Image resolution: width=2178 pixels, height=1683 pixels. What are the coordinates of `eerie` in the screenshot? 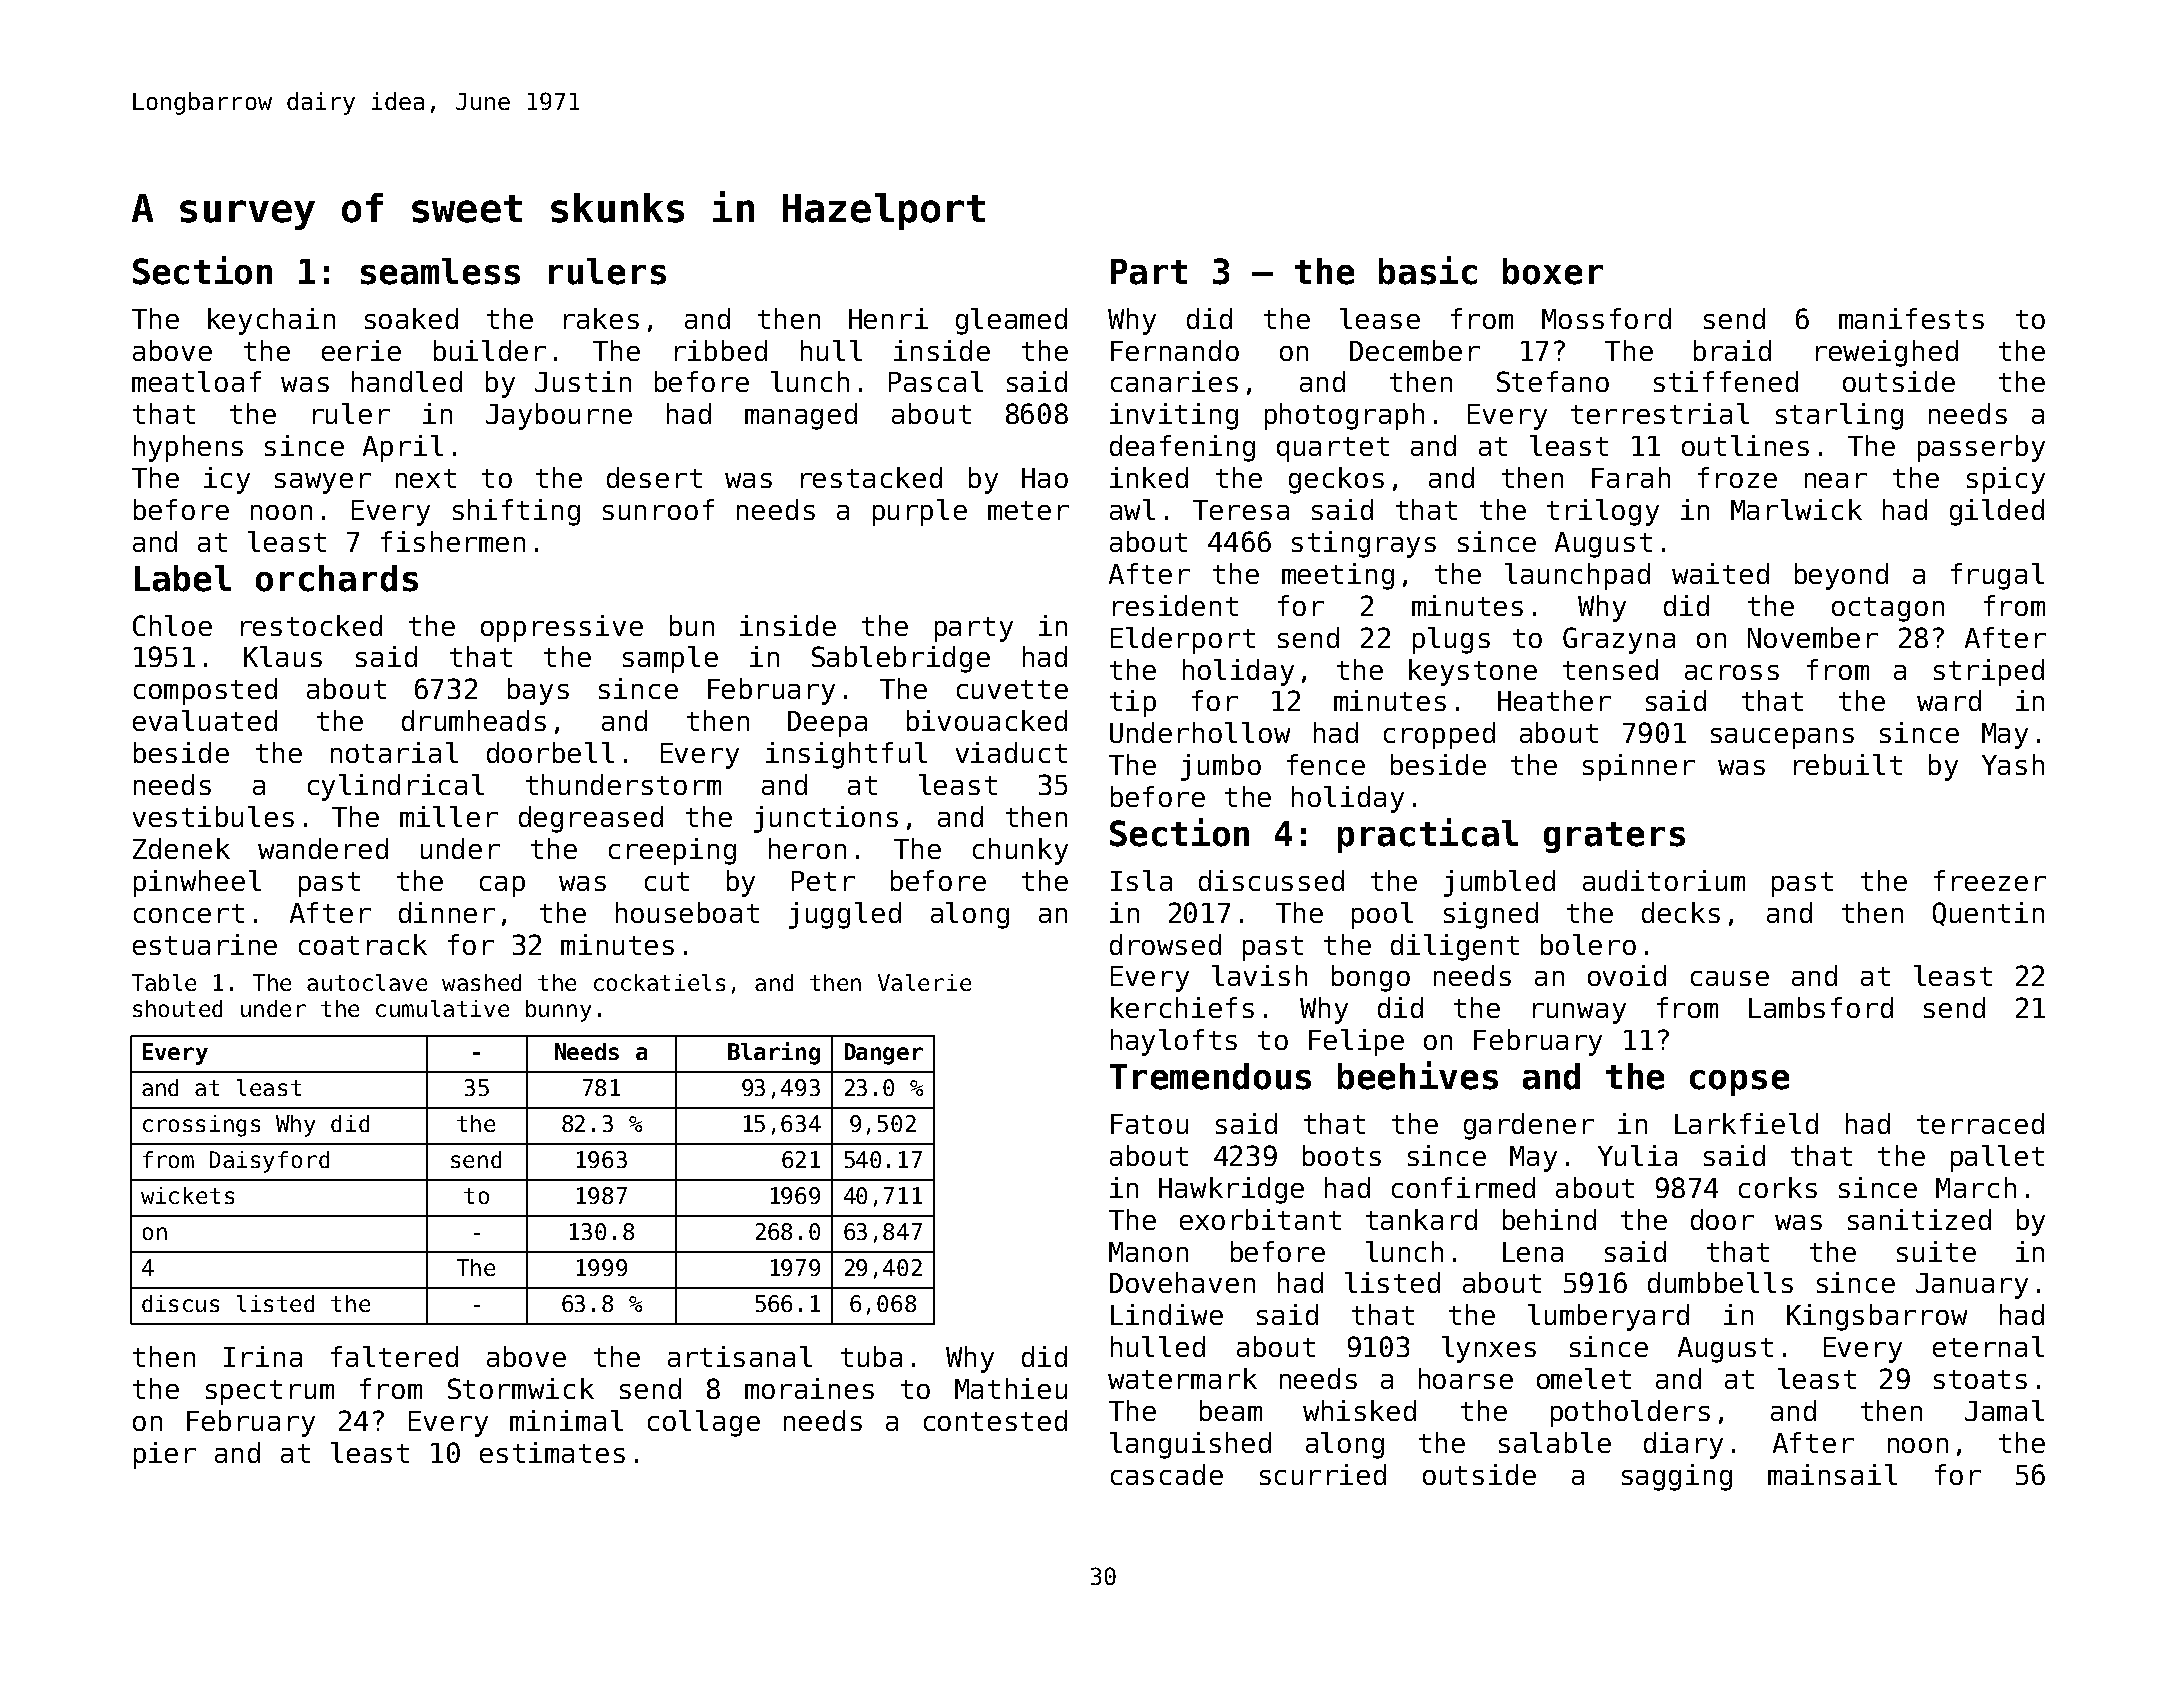 It's located at (361, 350).
